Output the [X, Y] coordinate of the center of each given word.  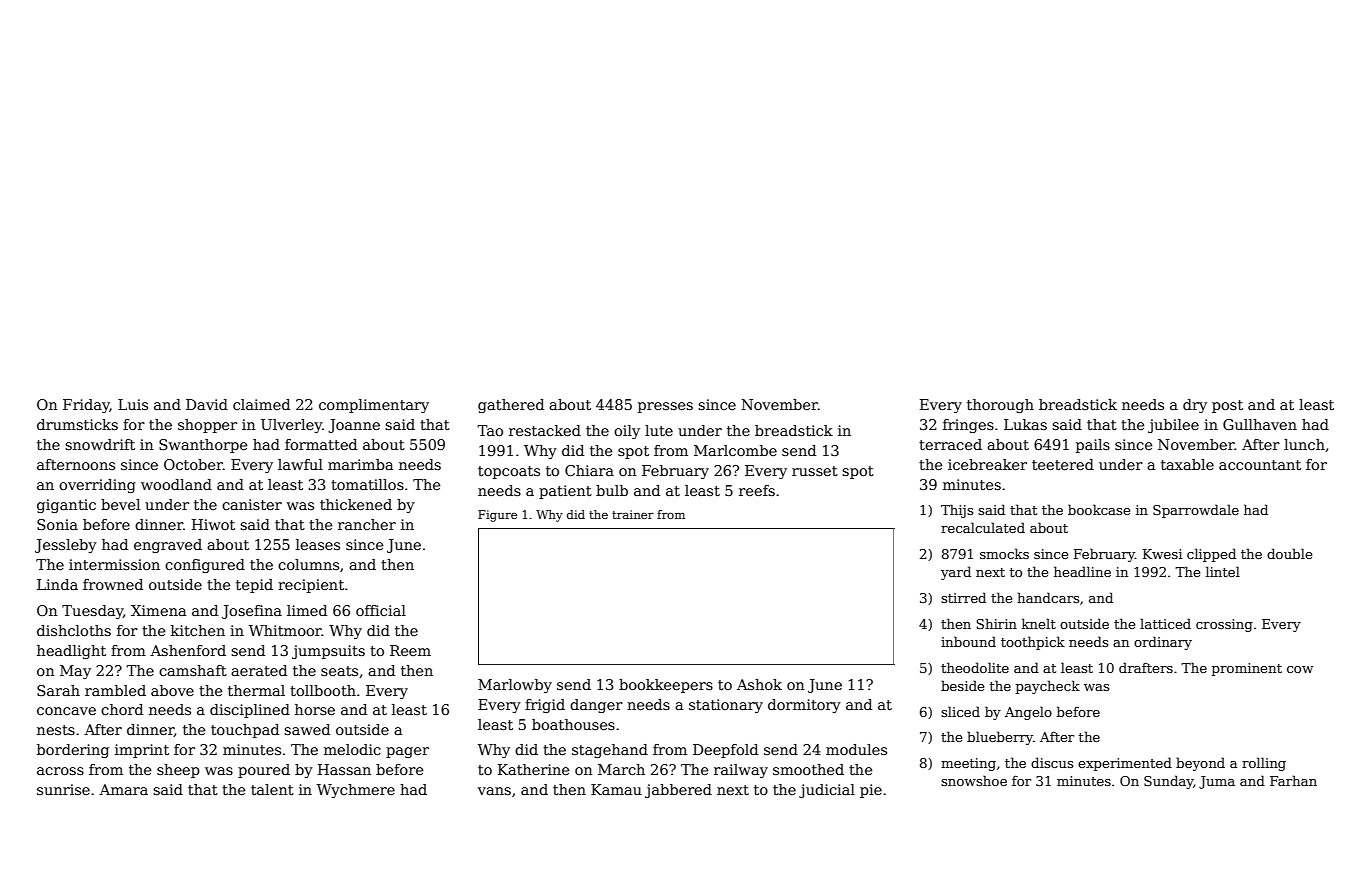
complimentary [374, 406]
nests [56, 730]
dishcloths [74, 630]
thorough [1000, 406]
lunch [1304, 444]
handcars [1048, 597]
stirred [963, 597]
